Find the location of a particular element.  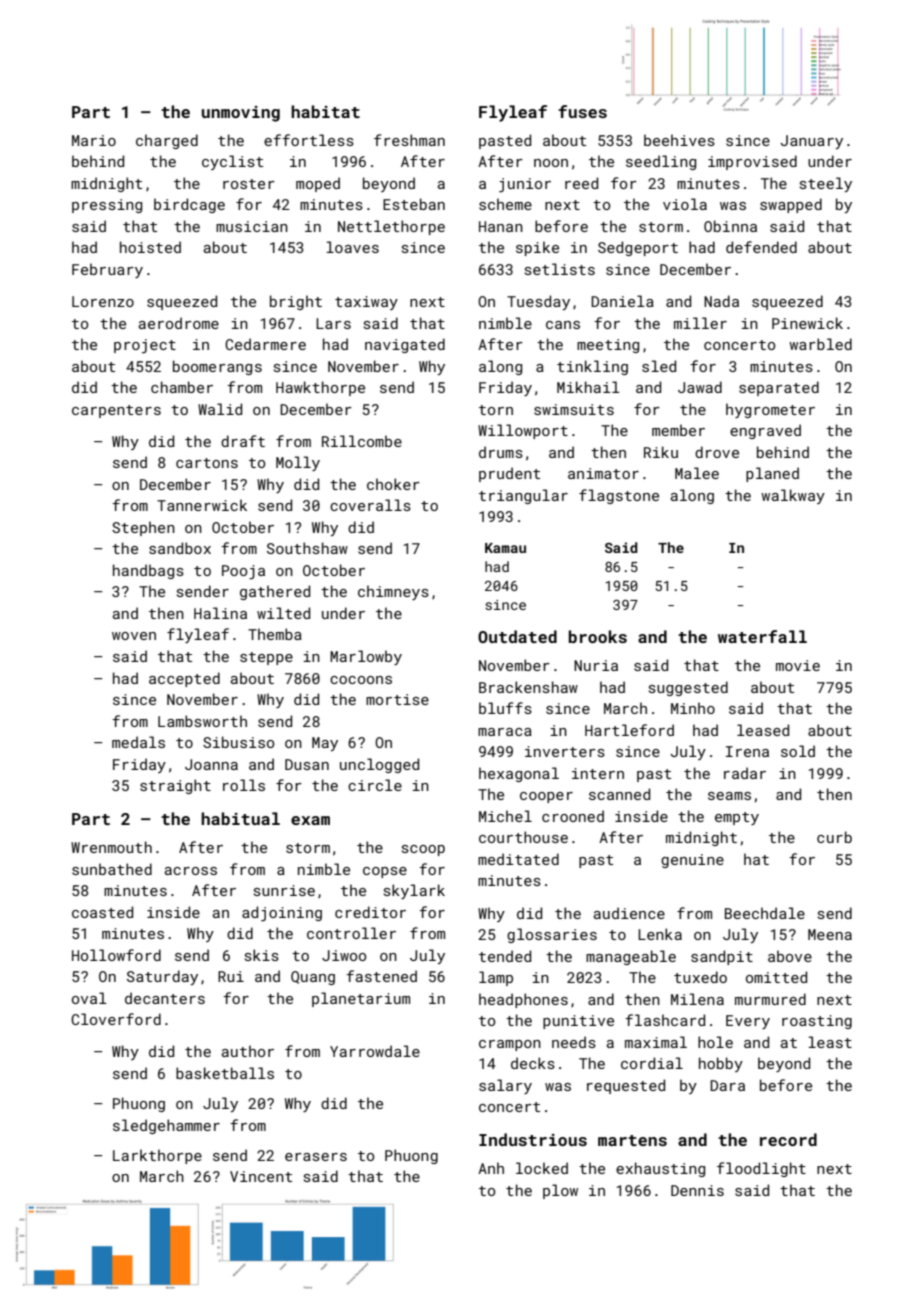

Vincent is located at coordinates (261, 1176).
